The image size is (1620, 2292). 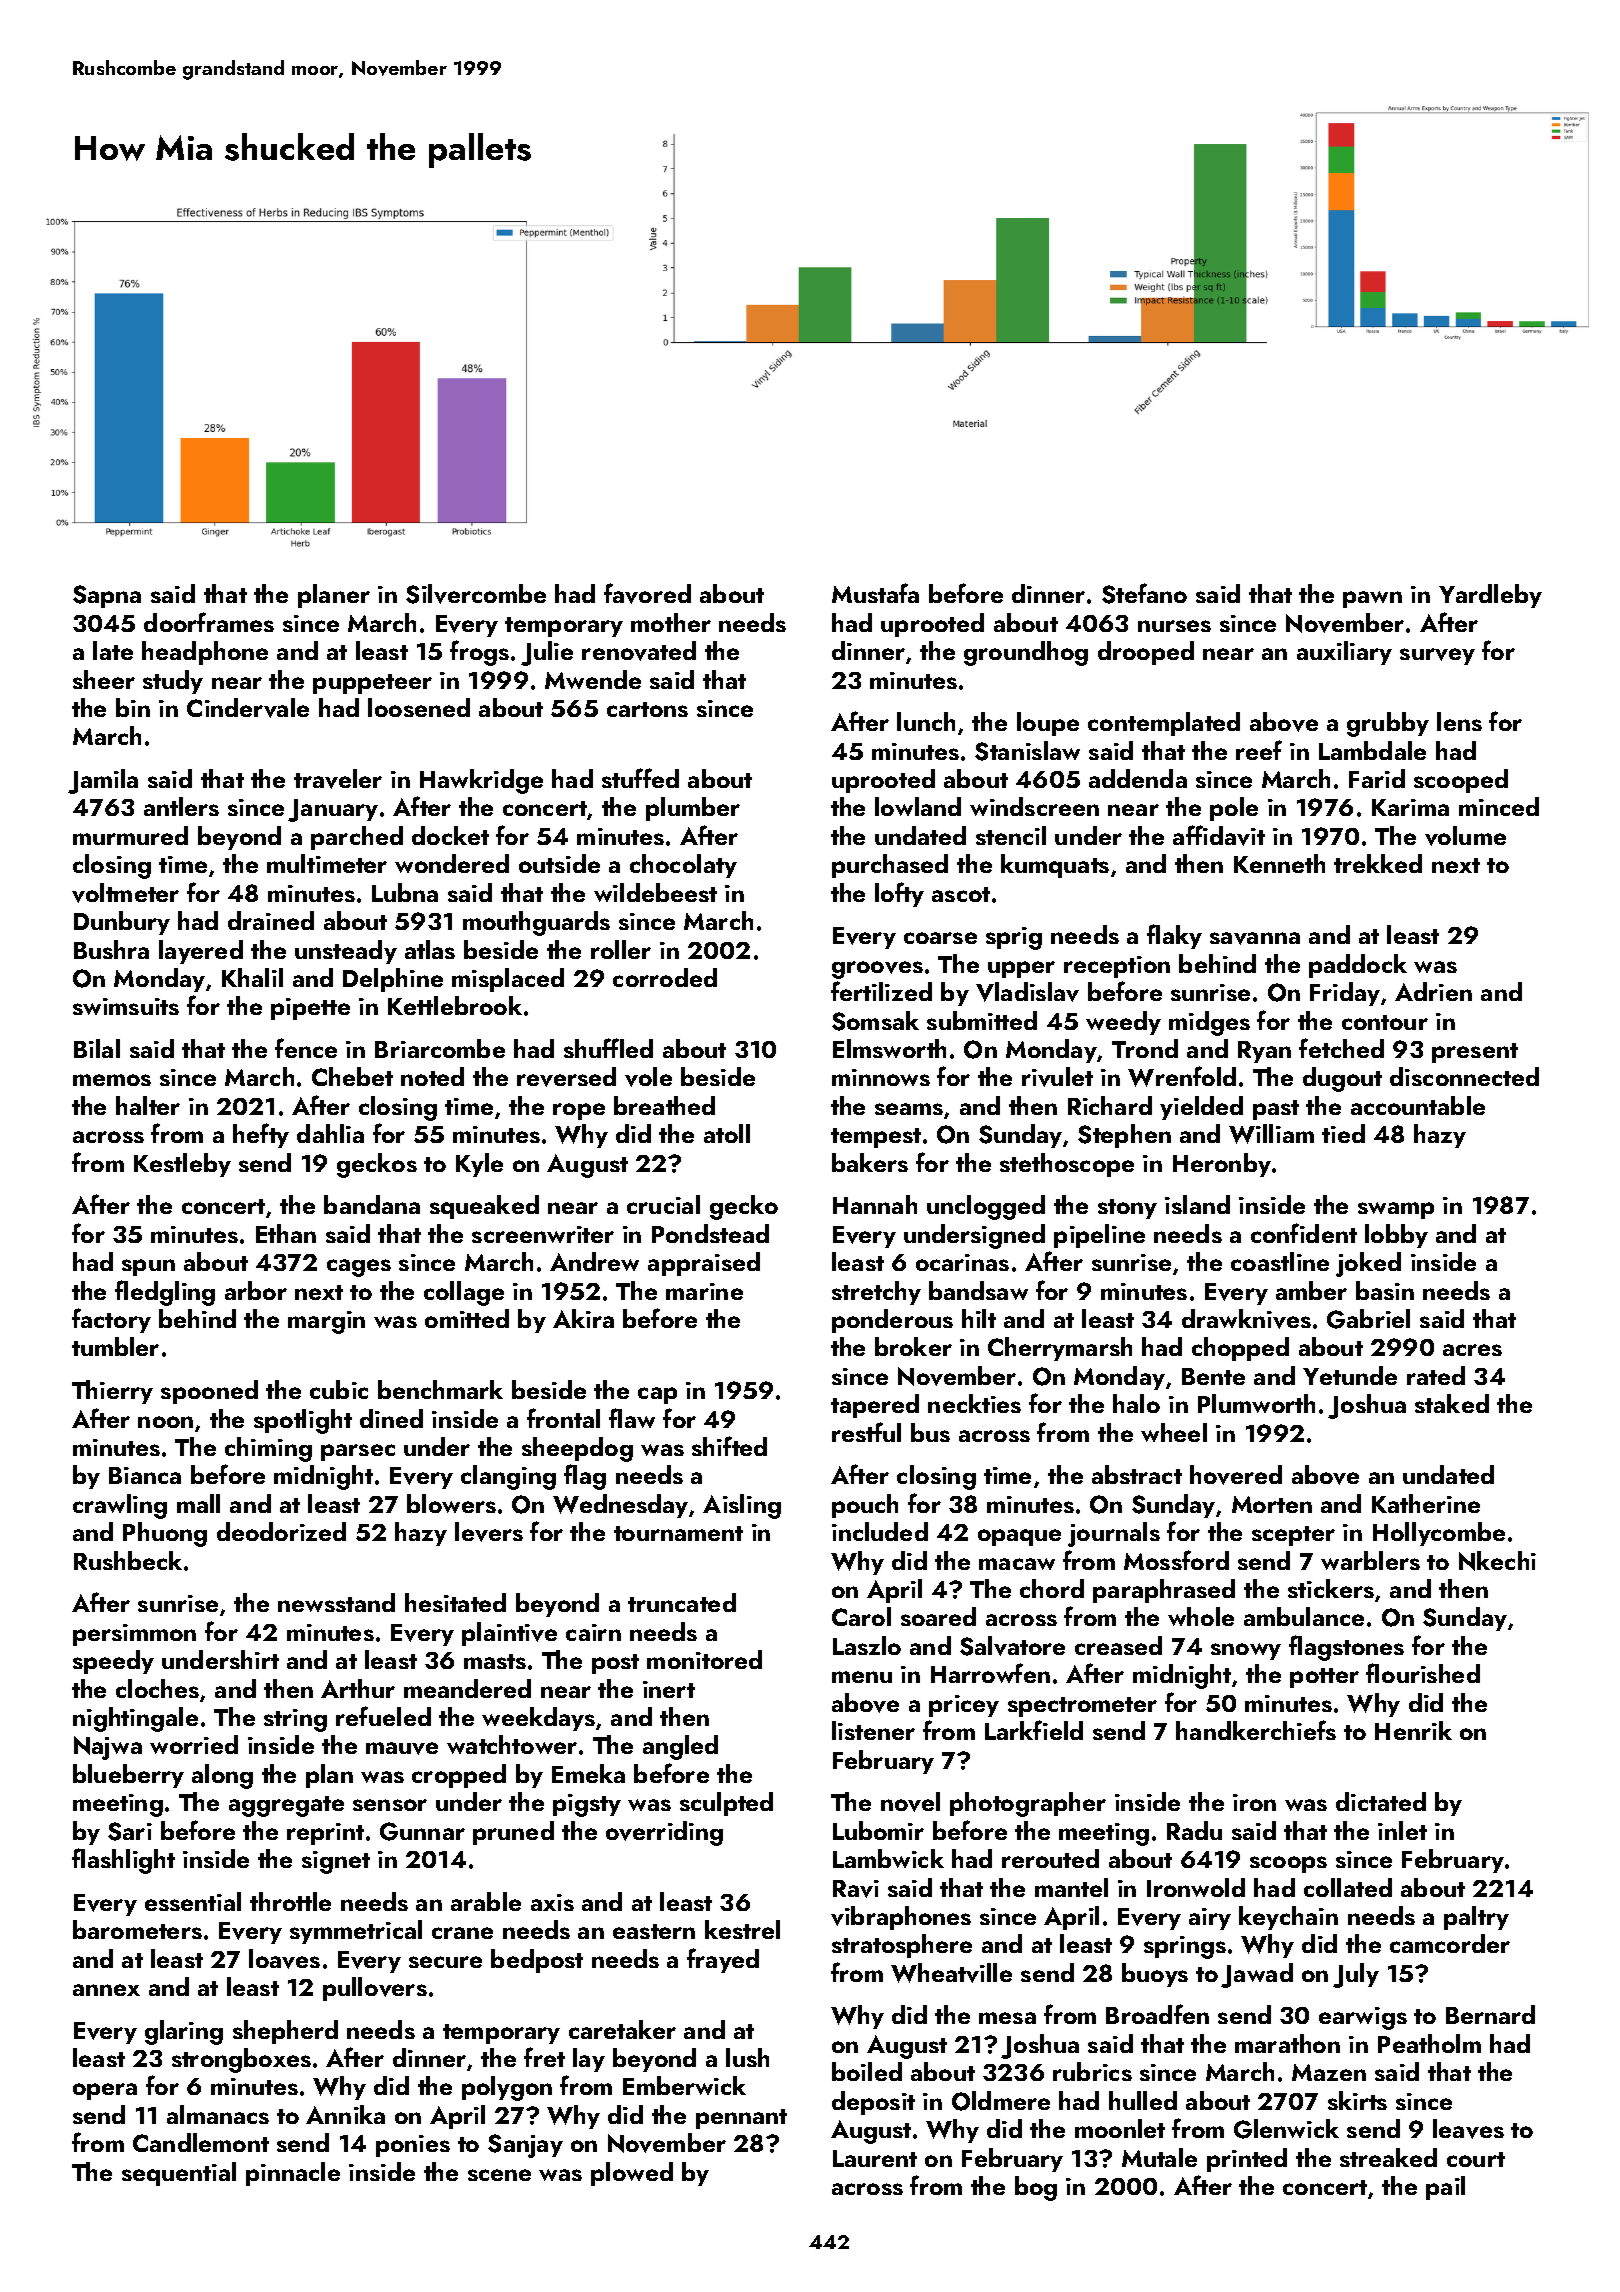 What do you see at coordinates (647, 593) in the document?
I see `favored` at bounding box center [647, 593].
